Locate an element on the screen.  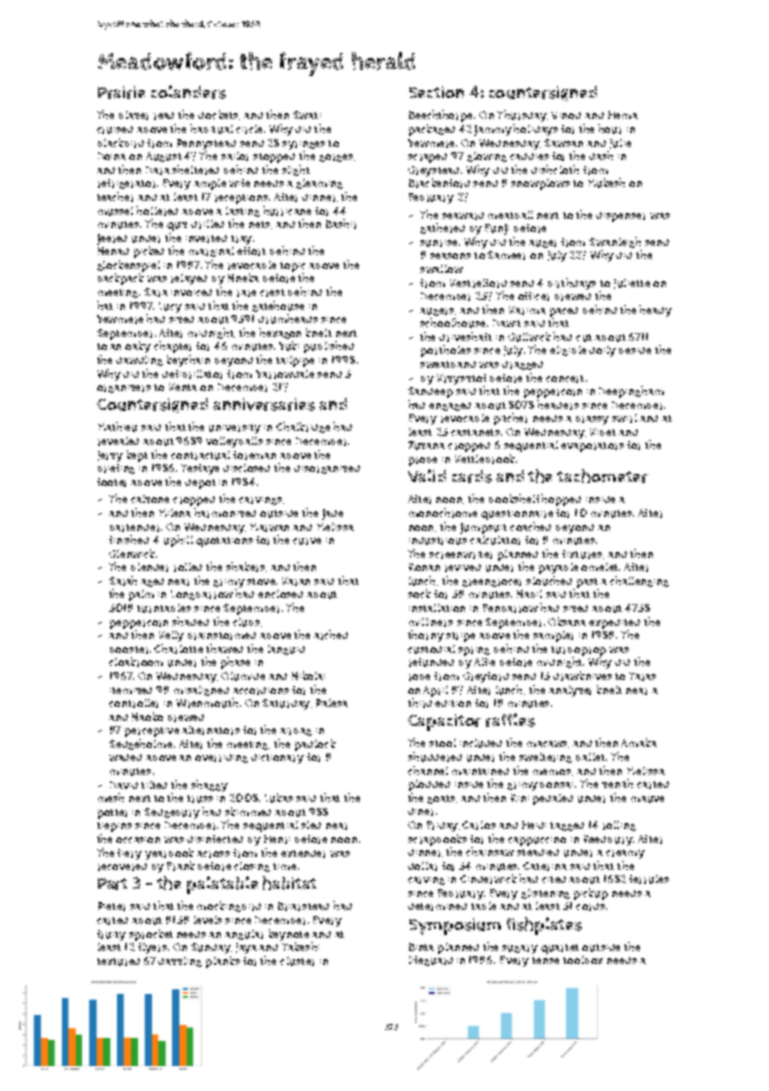
past is located at coordinates (587, 583).
